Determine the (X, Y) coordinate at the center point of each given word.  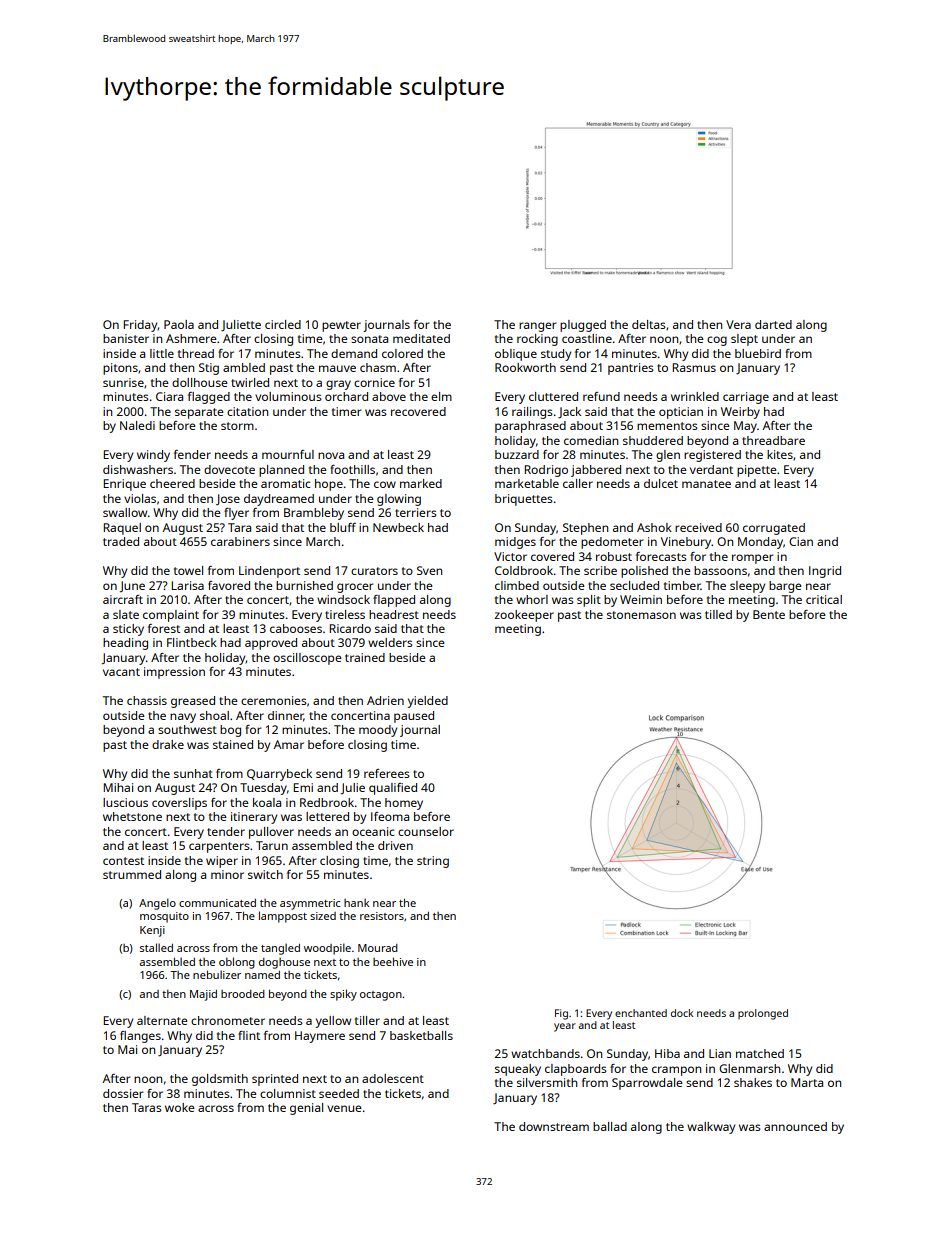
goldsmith (220, 1080)
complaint (171, 616)
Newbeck (398, 527)
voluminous (288, 396)
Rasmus (694, 367)
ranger (537, 327)
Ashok (654, 527)
